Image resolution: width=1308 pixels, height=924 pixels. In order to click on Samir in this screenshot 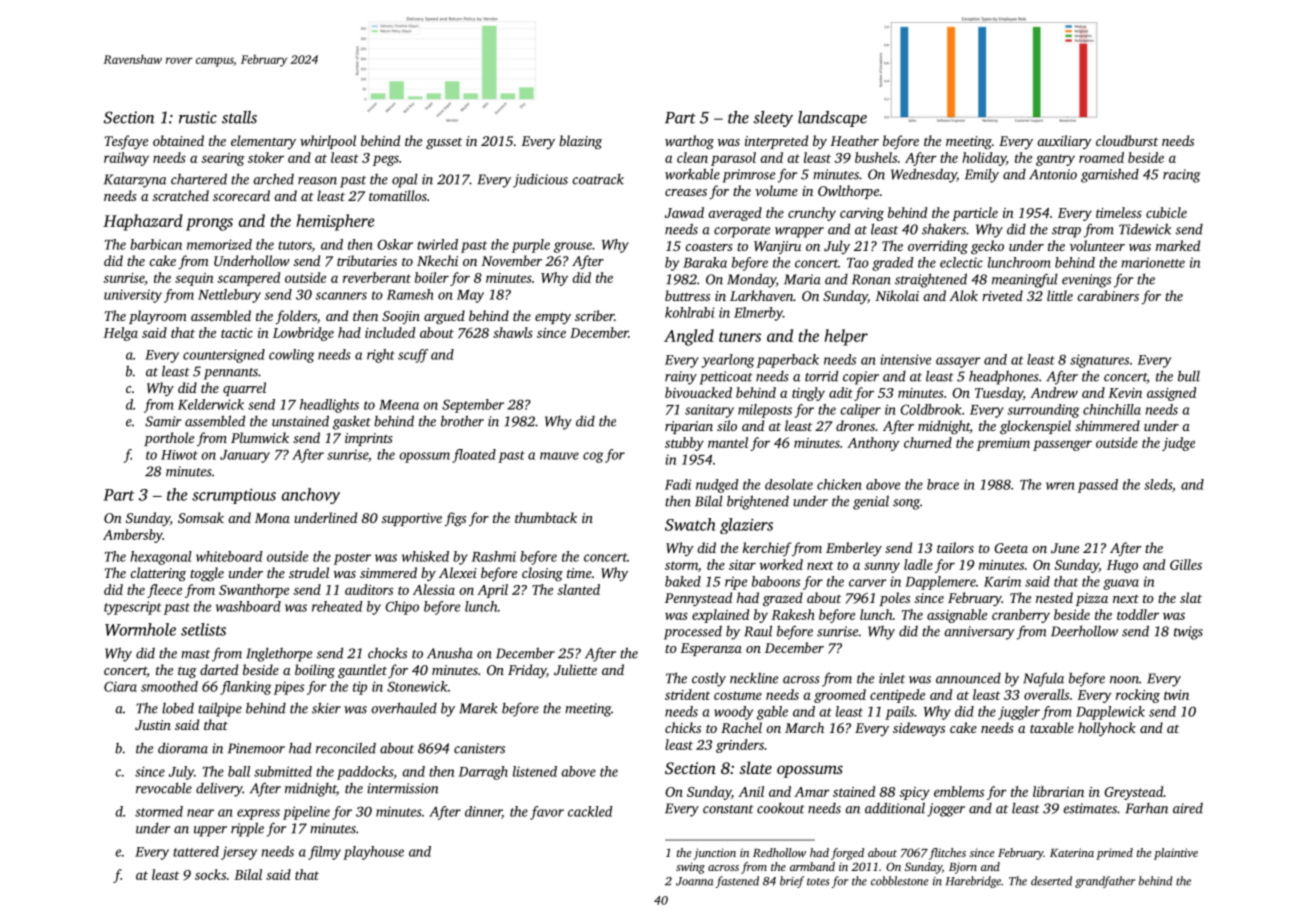, I will do `click(163, 421)`.
